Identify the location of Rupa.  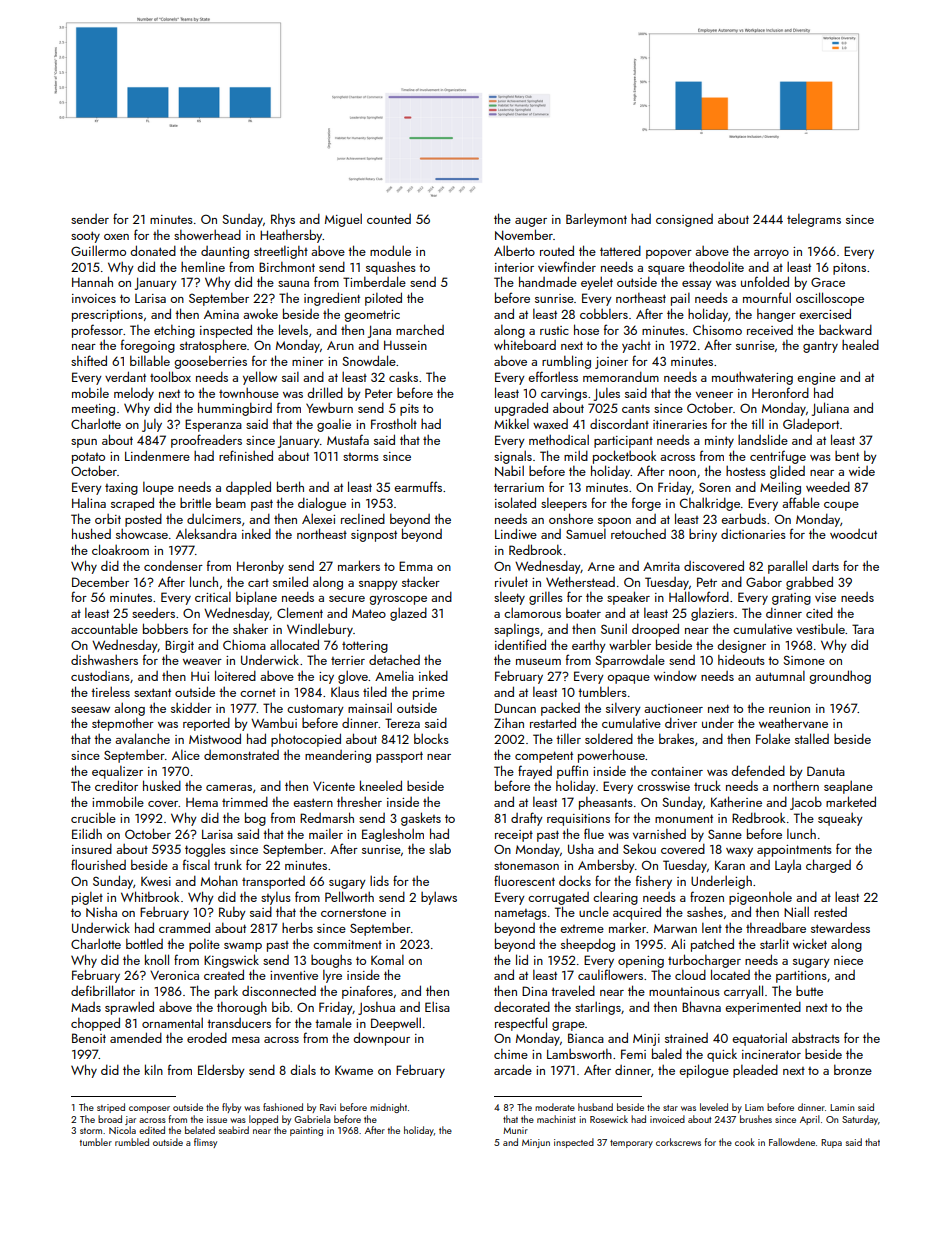
(831, 1143).
